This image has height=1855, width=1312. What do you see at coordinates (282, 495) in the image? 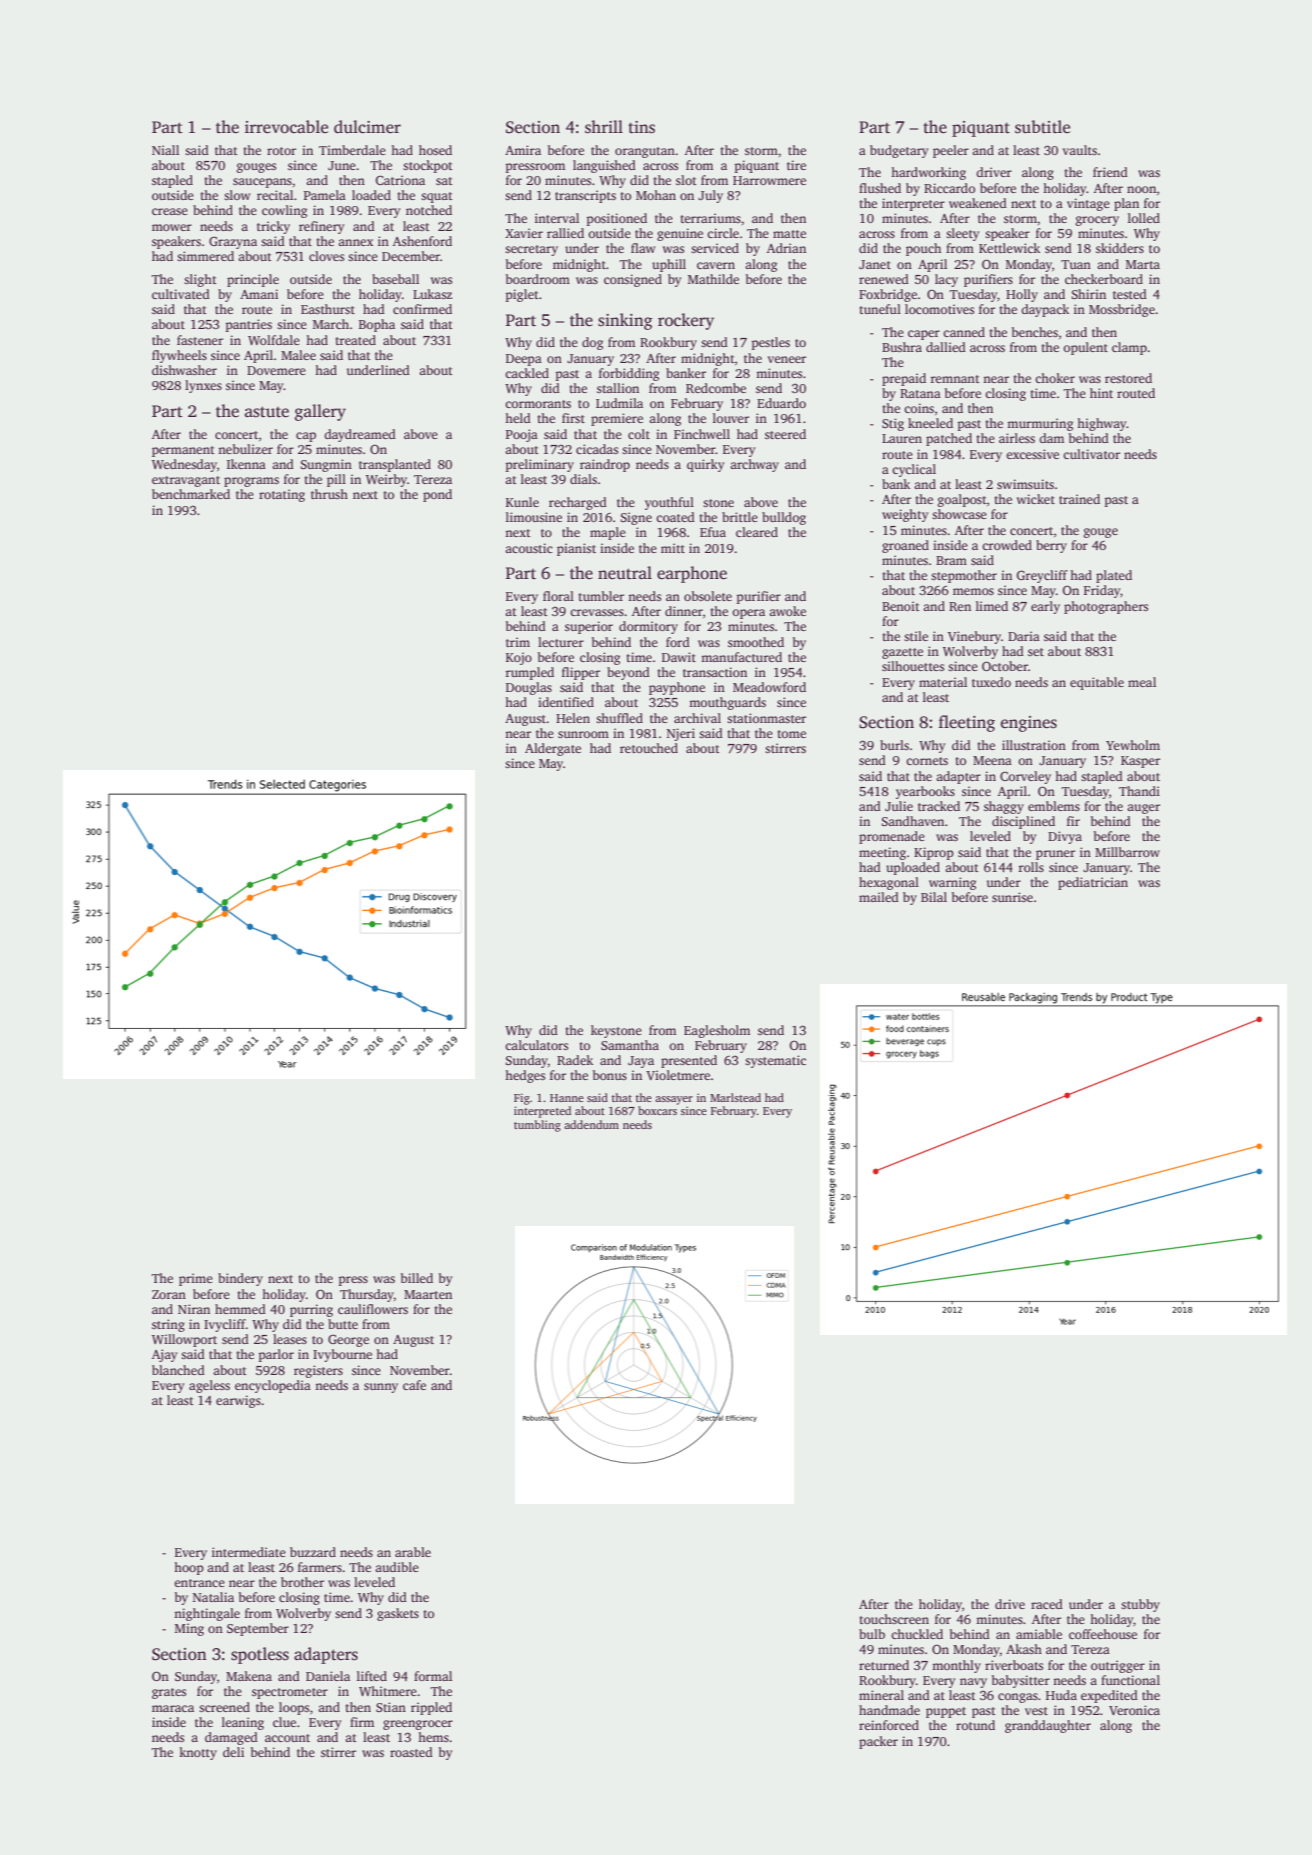
I see `rotating` at bounding box center [282, 495].
